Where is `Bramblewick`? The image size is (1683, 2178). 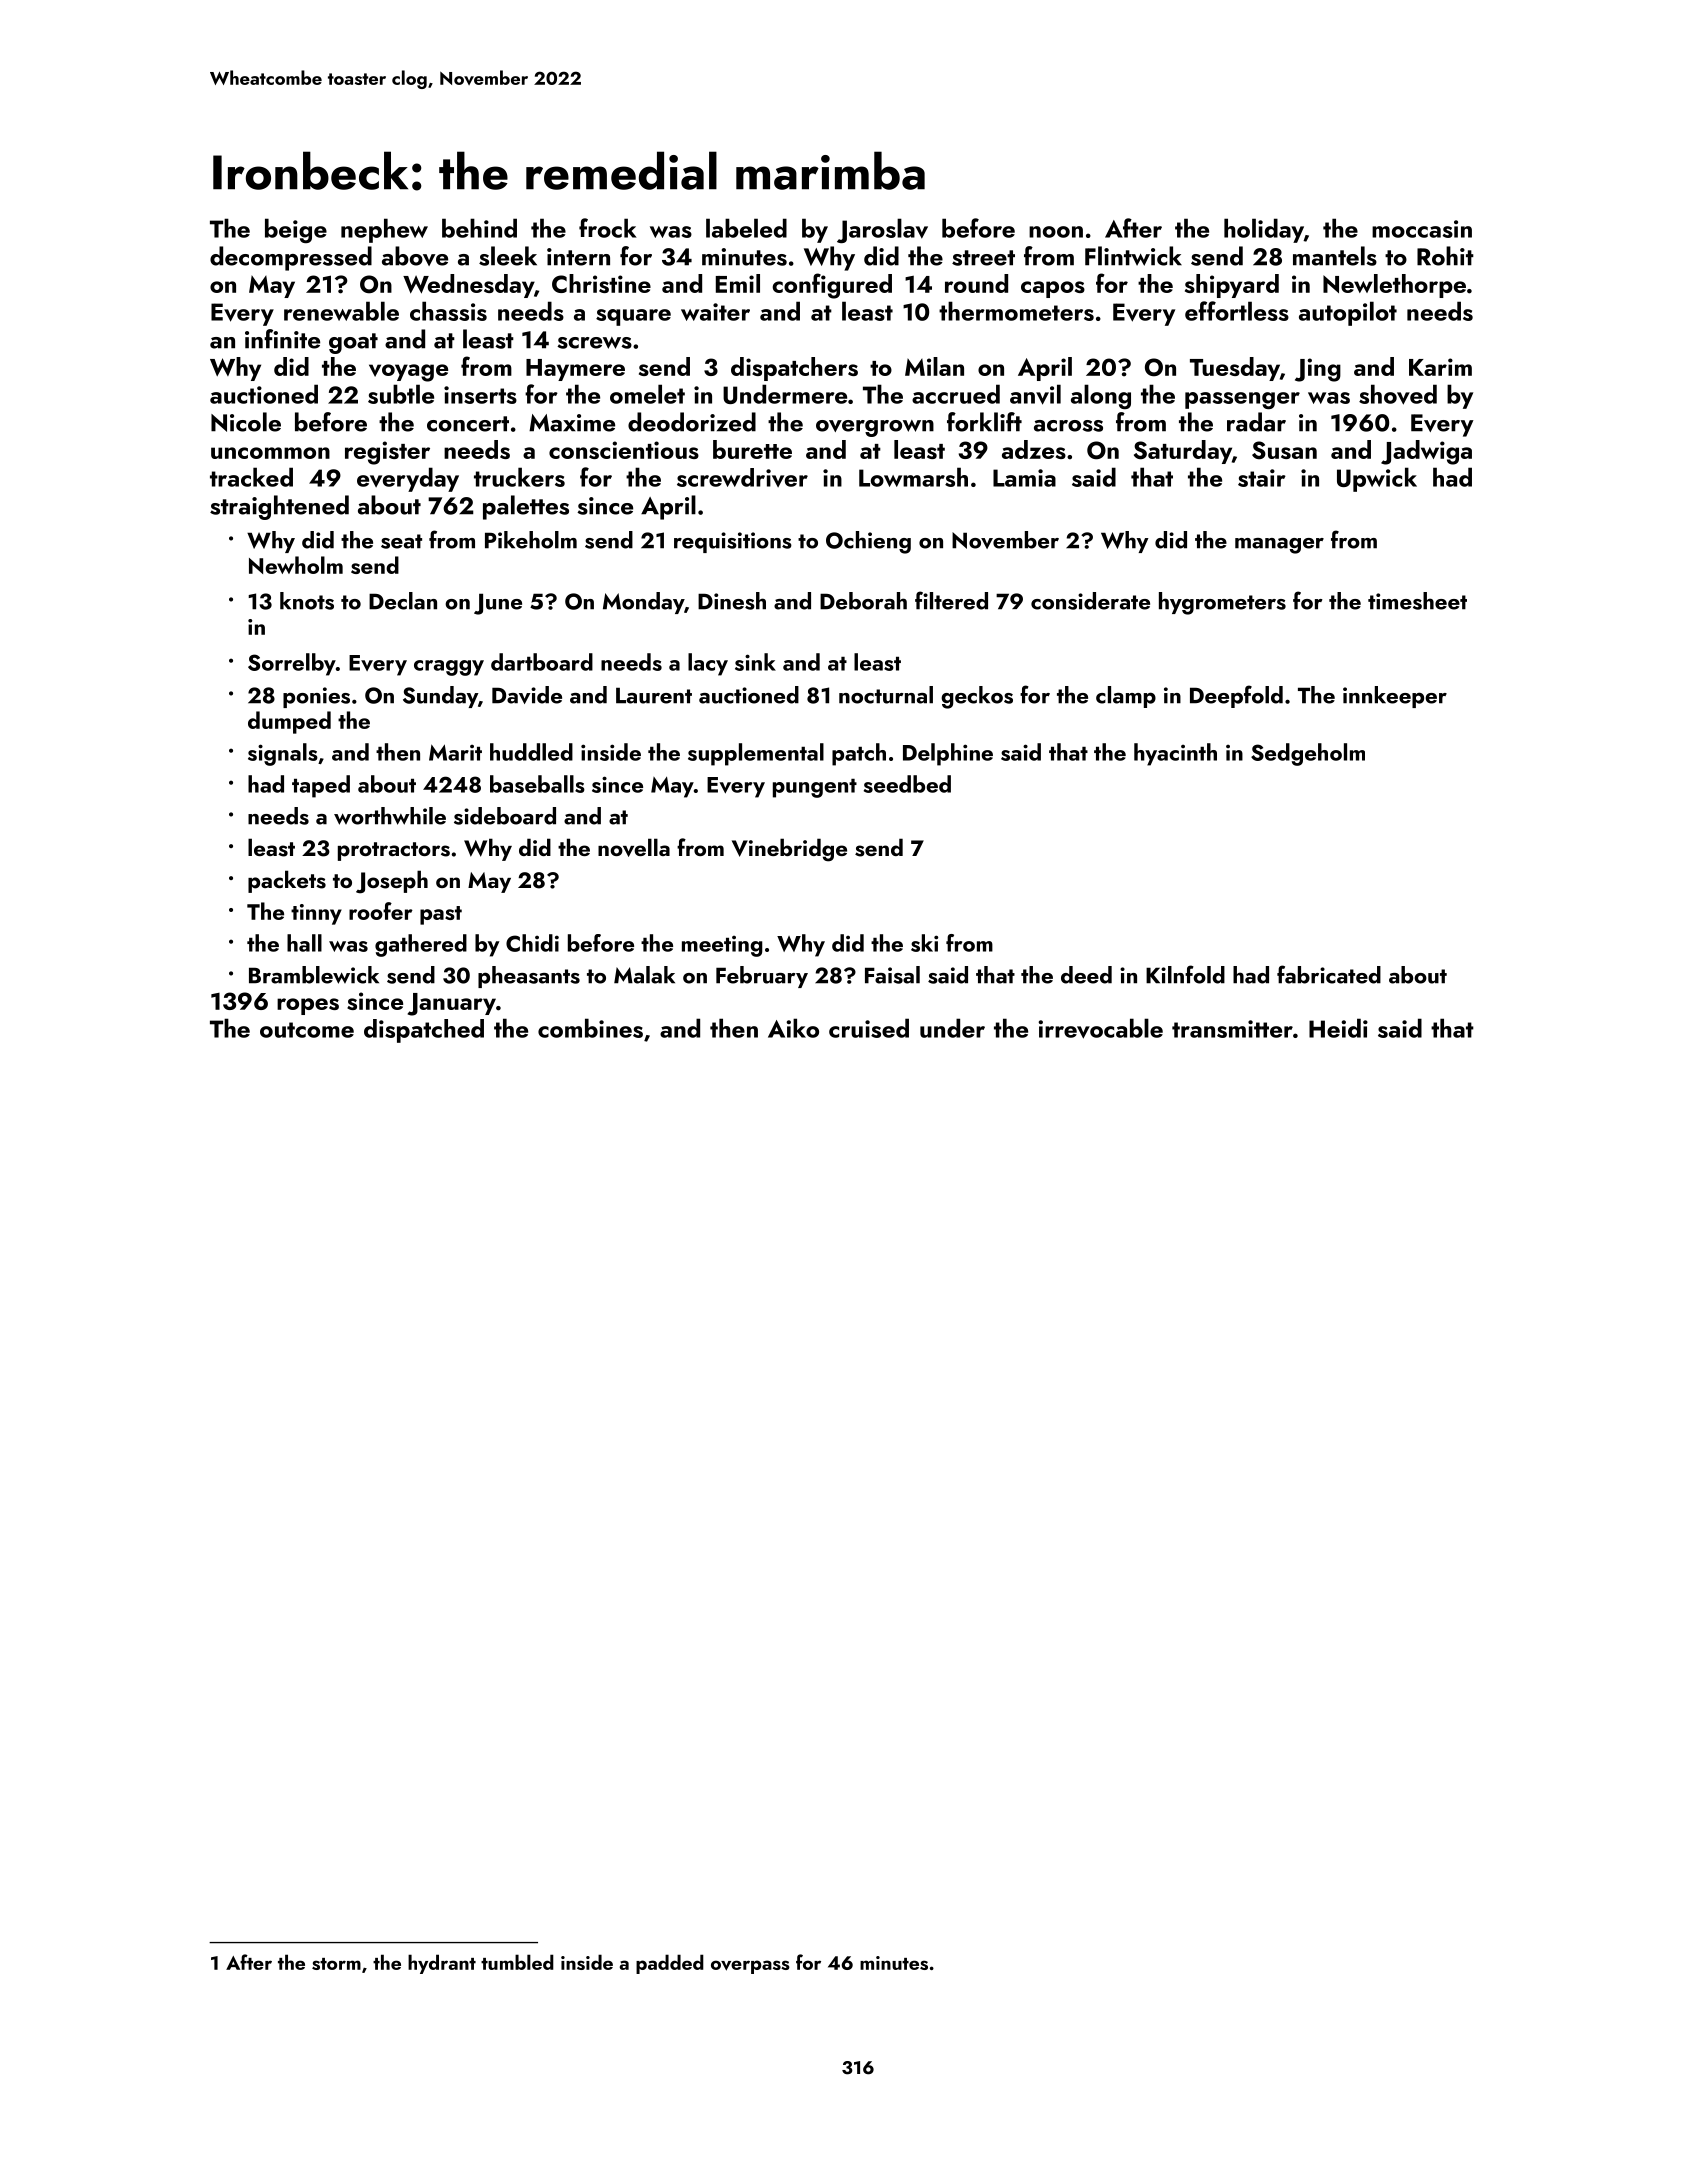 Bramblewick is located at coordinates (314, 975).
